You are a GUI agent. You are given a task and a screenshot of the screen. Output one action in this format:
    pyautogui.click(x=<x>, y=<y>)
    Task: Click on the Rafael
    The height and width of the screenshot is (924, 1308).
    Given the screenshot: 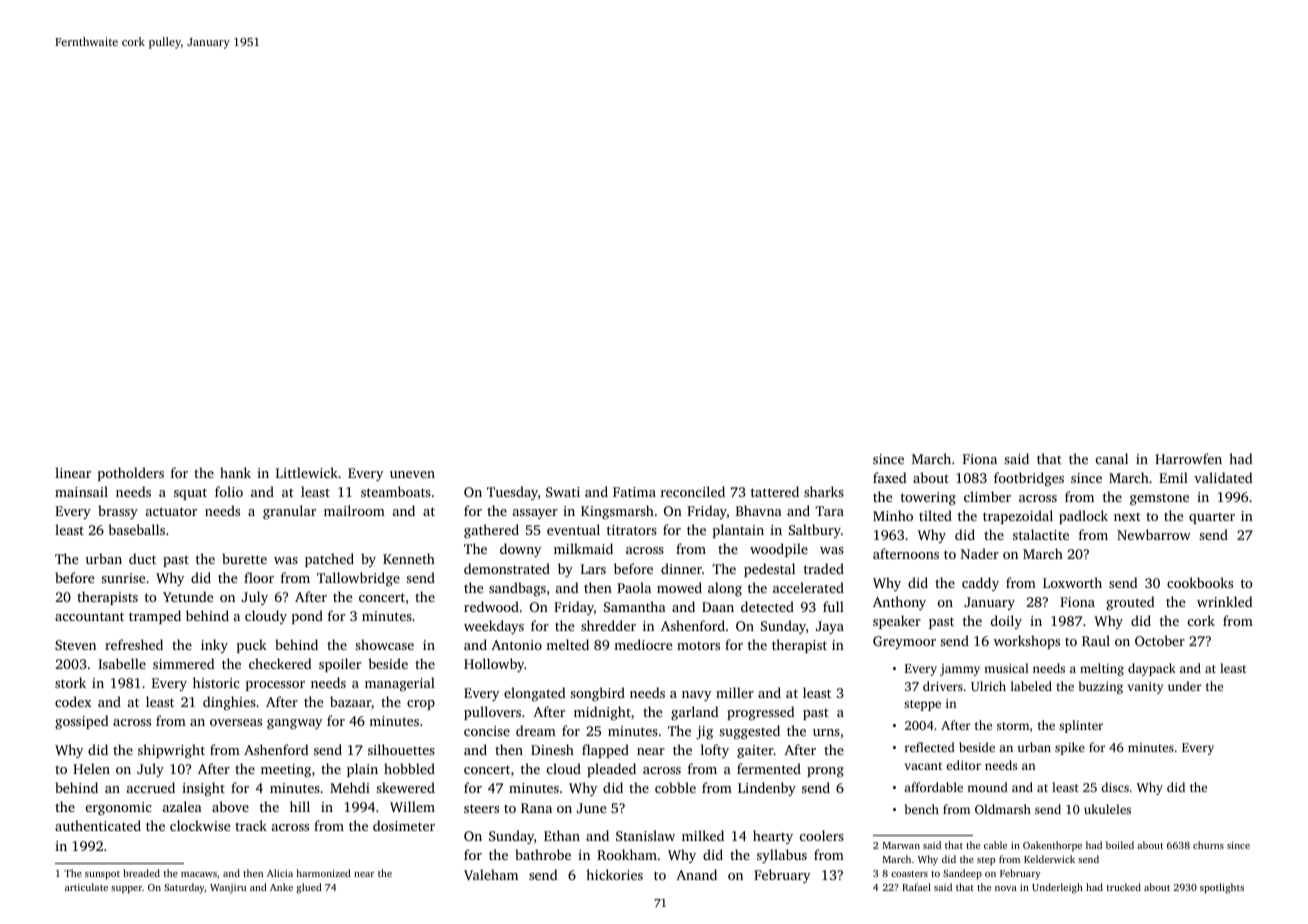 What is the action you would take?
    pyautogui.click(x=916, y=887)
